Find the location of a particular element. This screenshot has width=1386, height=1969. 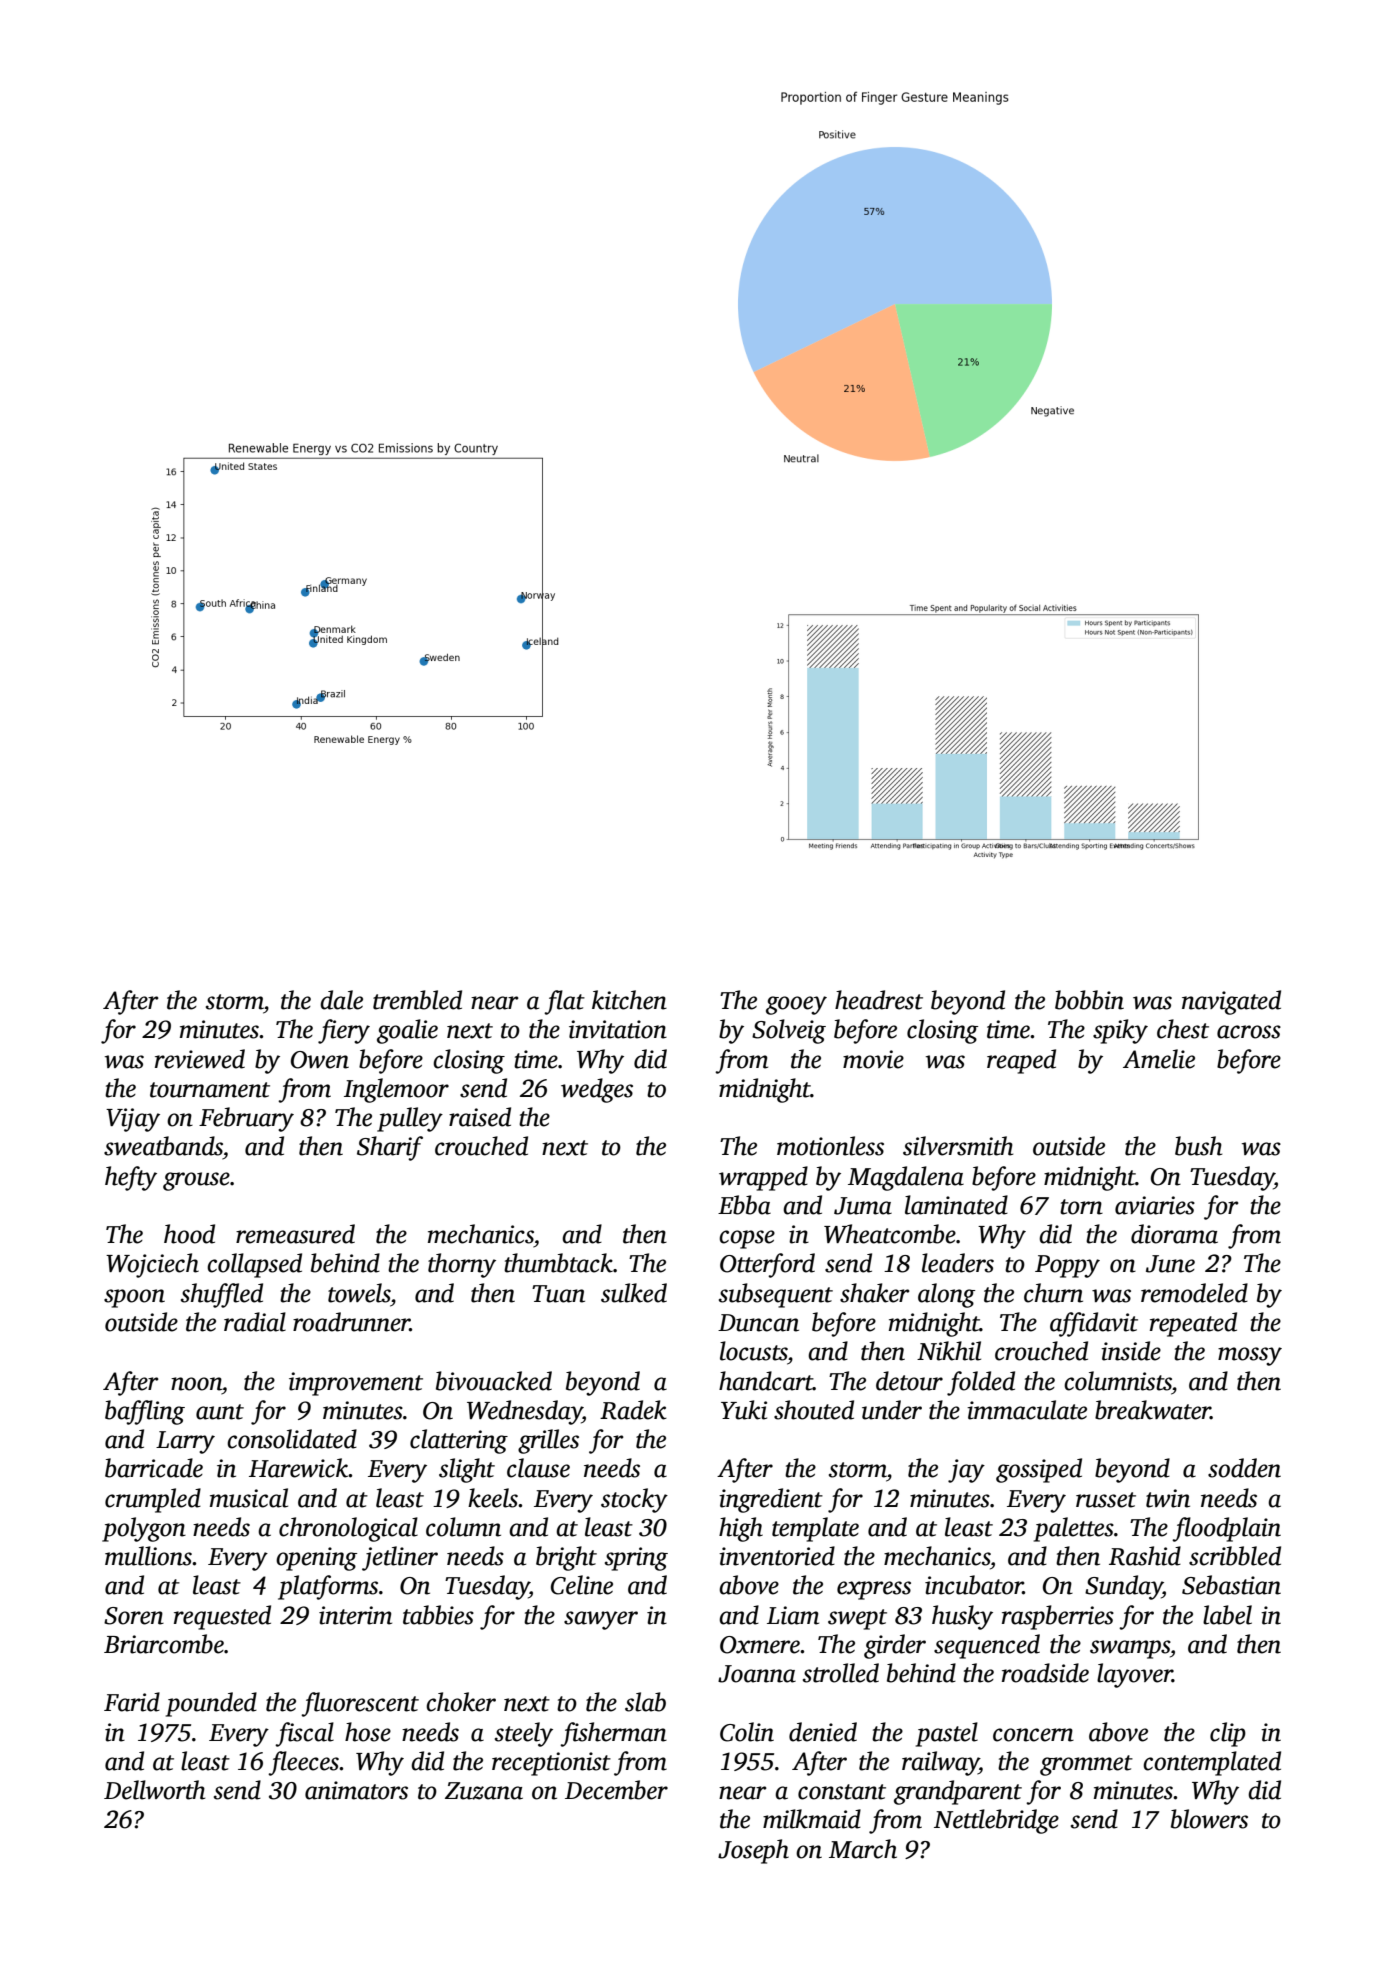

Solveig is located at coordinates (789, 1031).
